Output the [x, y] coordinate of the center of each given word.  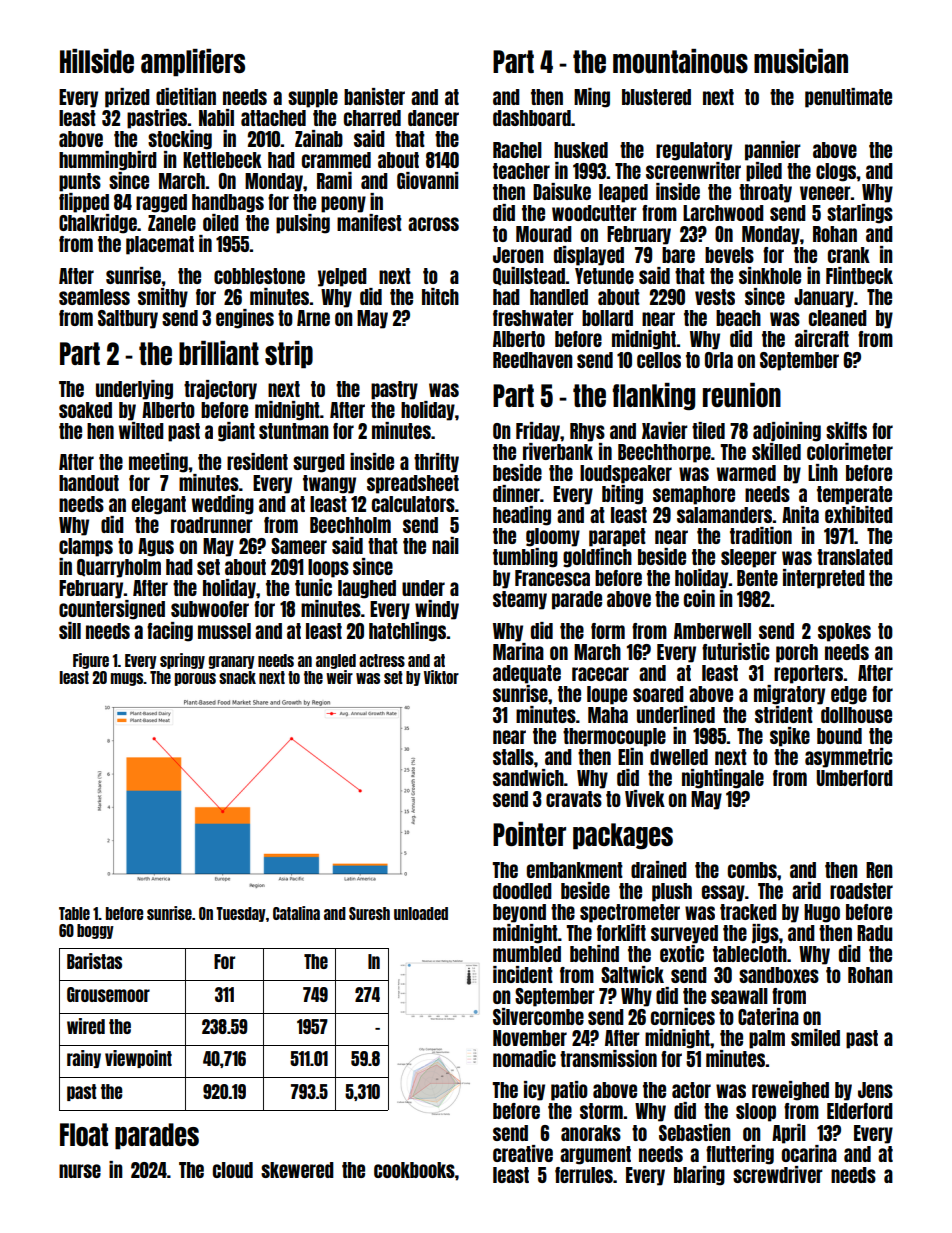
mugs [127, 679]
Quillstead [529, 276]
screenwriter [693, 170]
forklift [621, 932]
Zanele [172, 223]
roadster [861, 891]
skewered [297, 1170]
